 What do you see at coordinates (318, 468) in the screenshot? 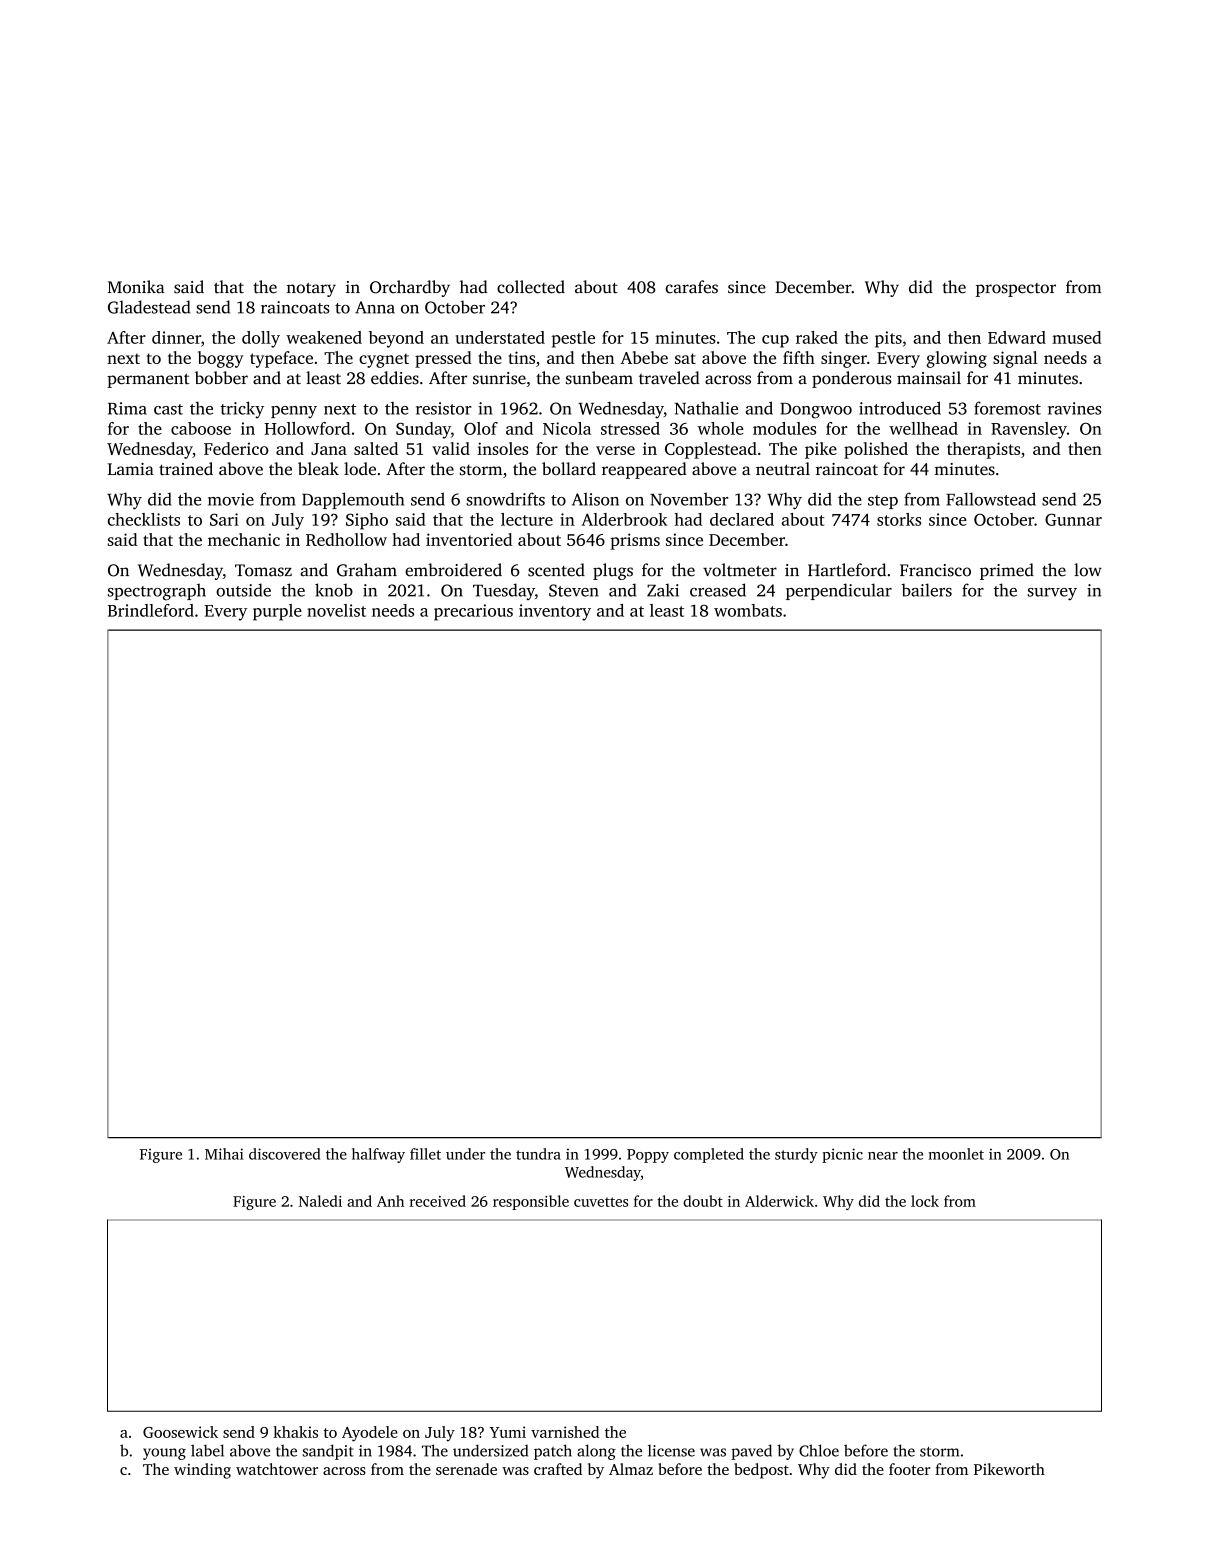
I see `bleak` at bounding box center [318, 468].
